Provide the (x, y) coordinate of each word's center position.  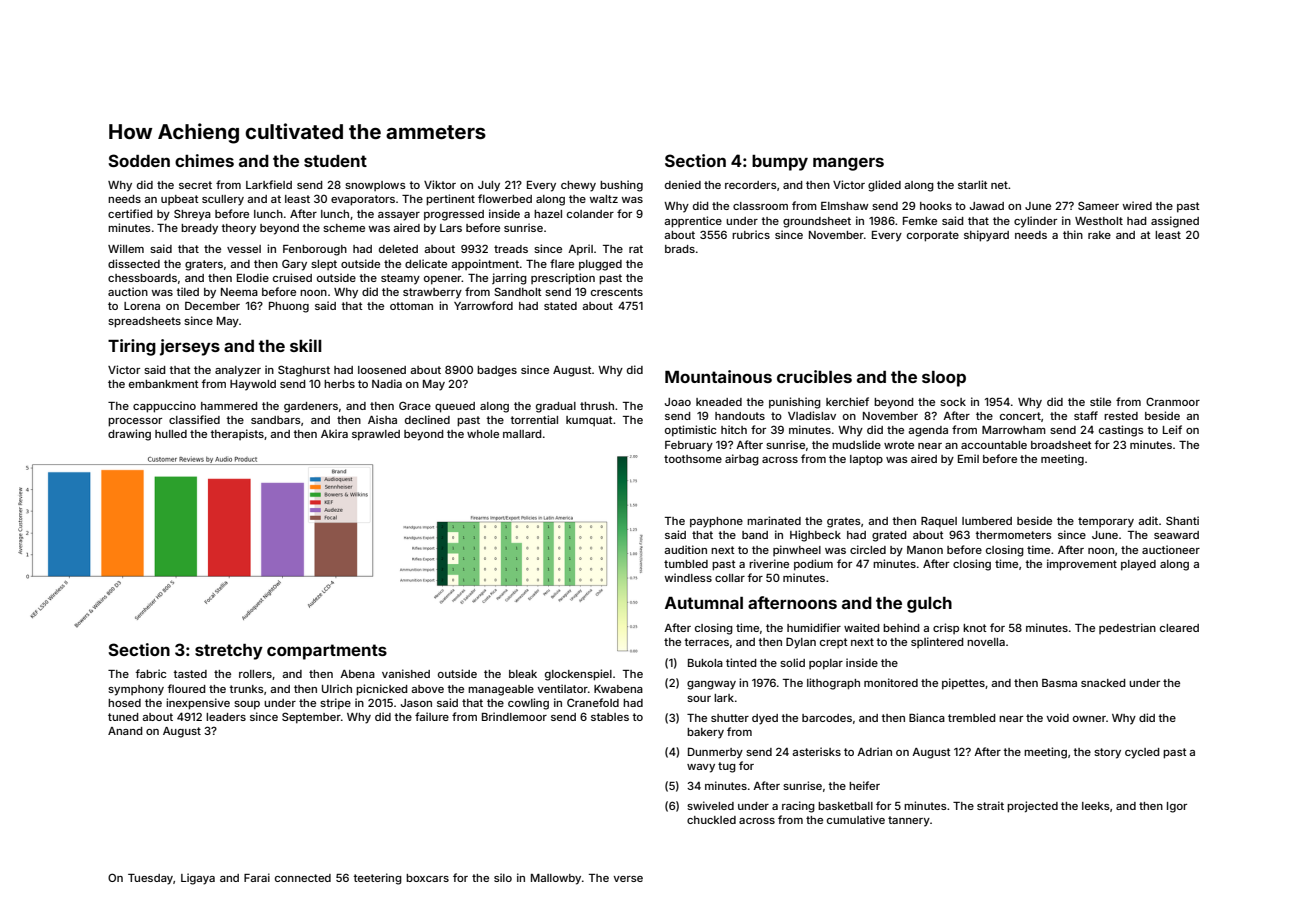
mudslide (856, 444)
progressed (454, 215)
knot (975, 628)
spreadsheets (144, 322)
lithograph (833, 684)
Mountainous (718, 376)
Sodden (139, 160)
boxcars (427, 878)
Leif (1172, 429)
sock (953, 402)
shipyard (986, 236)
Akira (334, 433)
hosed (124, 703)
